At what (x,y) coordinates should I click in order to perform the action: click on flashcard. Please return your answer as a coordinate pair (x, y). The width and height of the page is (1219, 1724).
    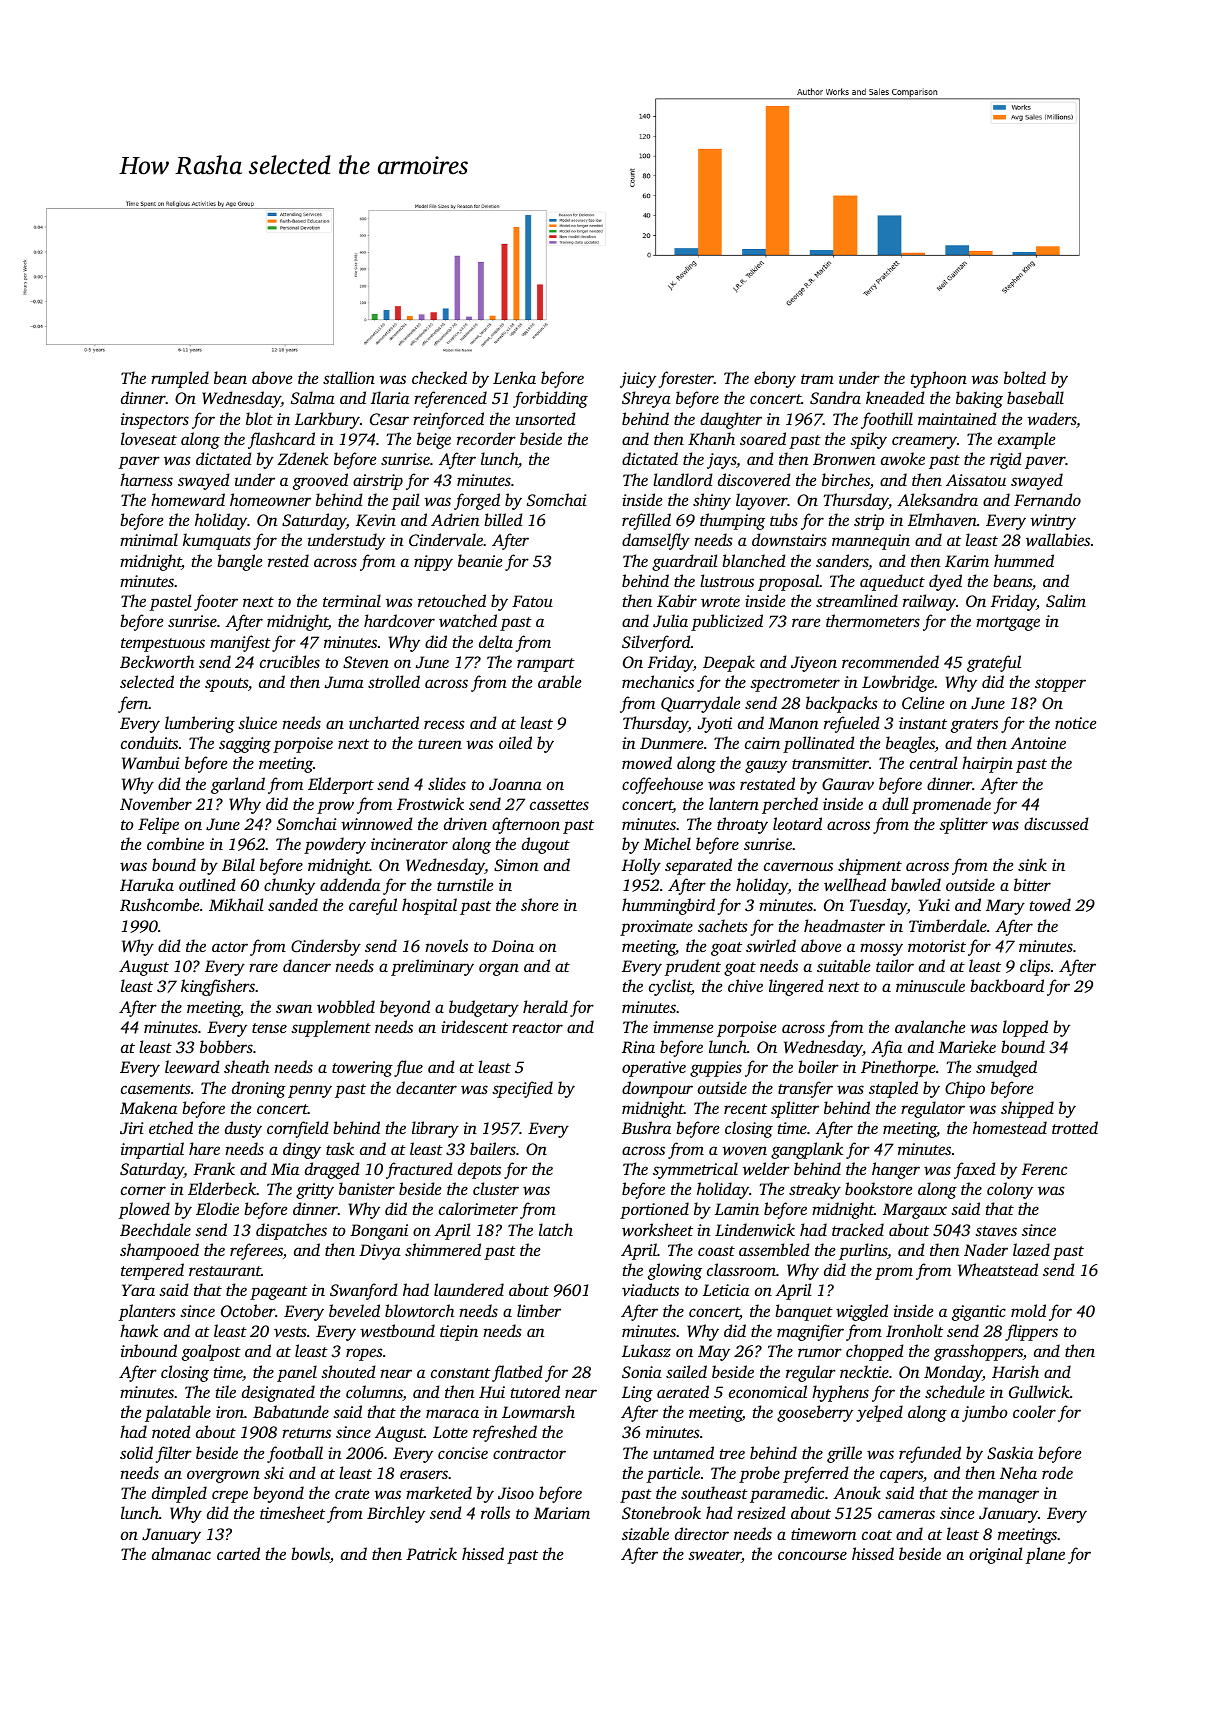
    Looking at the image, I should click on (281, 440).
